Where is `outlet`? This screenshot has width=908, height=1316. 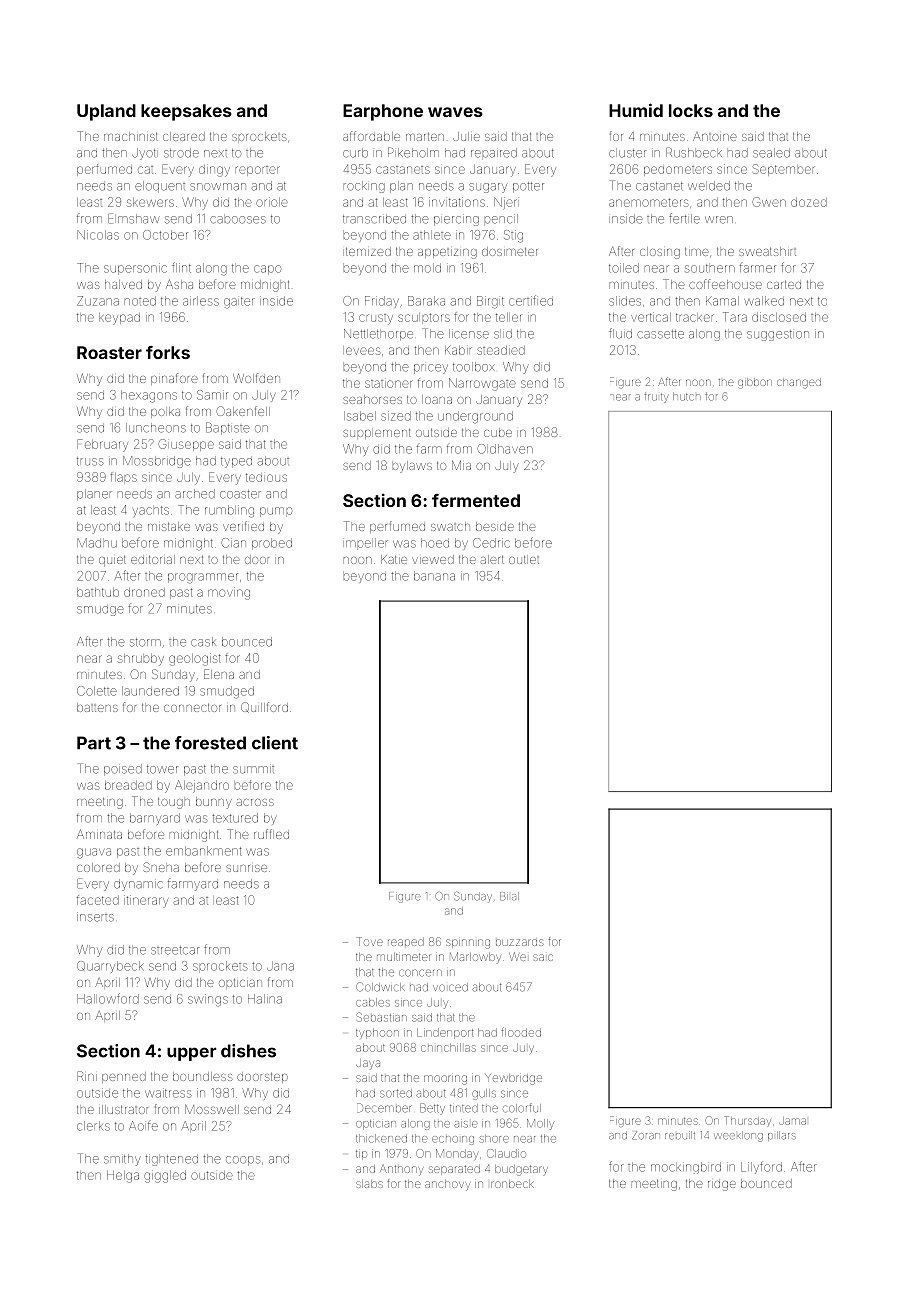 outlet is located at coordinates (524, 560).
